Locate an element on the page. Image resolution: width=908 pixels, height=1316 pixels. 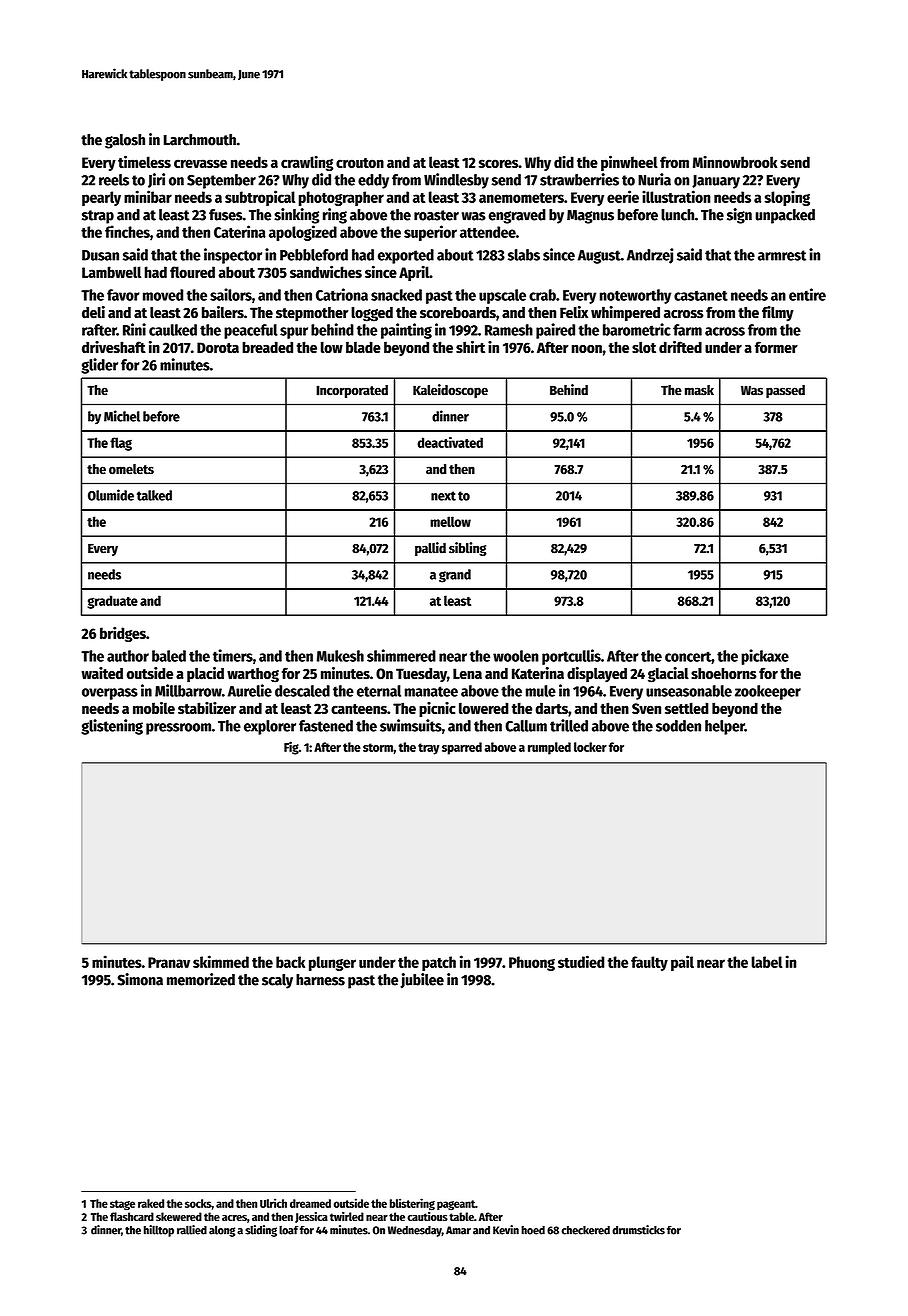
galosh is located at coordinates (125, 141).
